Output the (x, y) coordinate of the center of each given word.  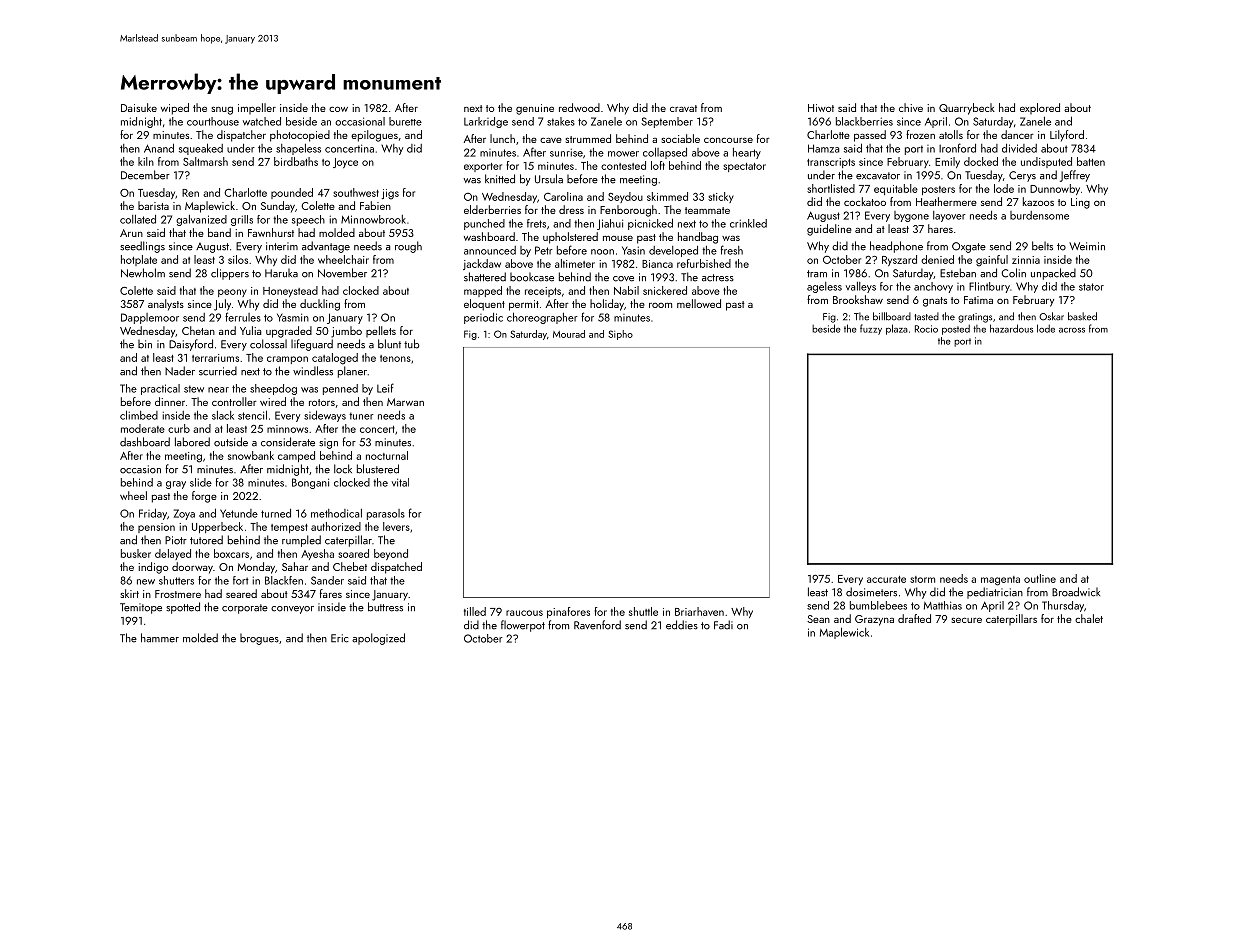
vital (400, 482)
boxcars (231, 553)
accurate (886, 579)
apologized (378, 639)
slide (201, 482)
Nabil (626, 290)
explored (1040, 108)
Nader (180, 371)
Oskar (1051, 316)
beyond (391, 554)
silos (238, 259)
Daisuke (139, 107)
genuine (535, 109)
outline (1040, 578)
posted (956, 329)
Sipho (620, 335)
